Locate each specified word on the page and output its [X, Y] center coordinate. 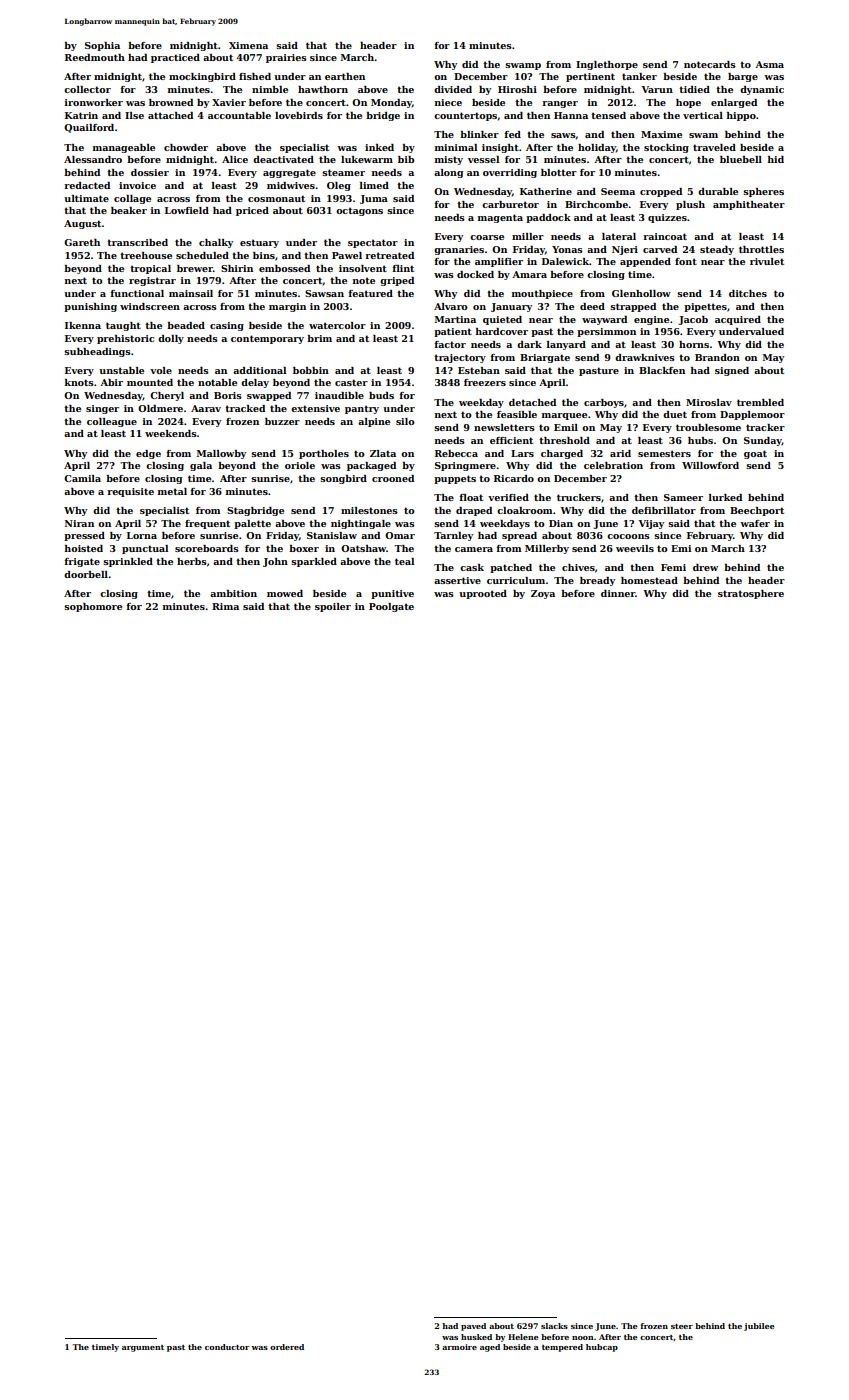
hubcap [602, 1348]
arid [620, 453]
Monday [391, 103]
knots [79, 382]
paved [473, 1327]
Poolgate [391, 607]
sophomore [93, 607]
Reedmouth [95, 57]
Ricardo [514, 478]
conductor [227, 1347]
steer [682, 1326]
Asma [769, 64]
